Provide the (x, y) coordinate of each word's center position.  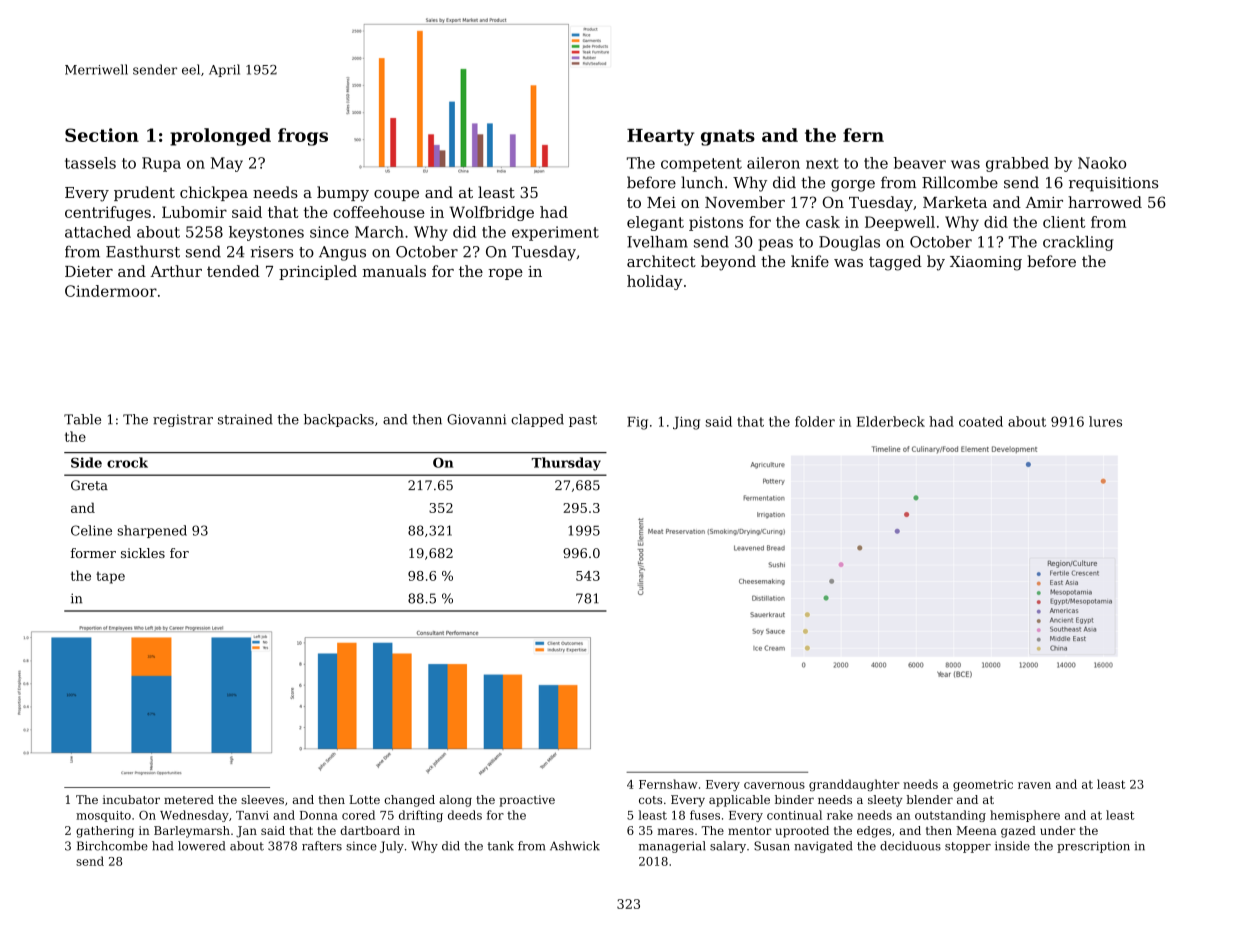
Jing (686, 423)
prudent (144, 193)
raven (1034, 785)
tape (110, 578)
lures (1105, 421)
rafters (322, 846)
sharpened (152, 531)
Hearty (660, 137)
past (583, 421)
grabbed (1017, 164)
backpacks (339, 420)
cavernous (774, 785)
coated (981, 421)
